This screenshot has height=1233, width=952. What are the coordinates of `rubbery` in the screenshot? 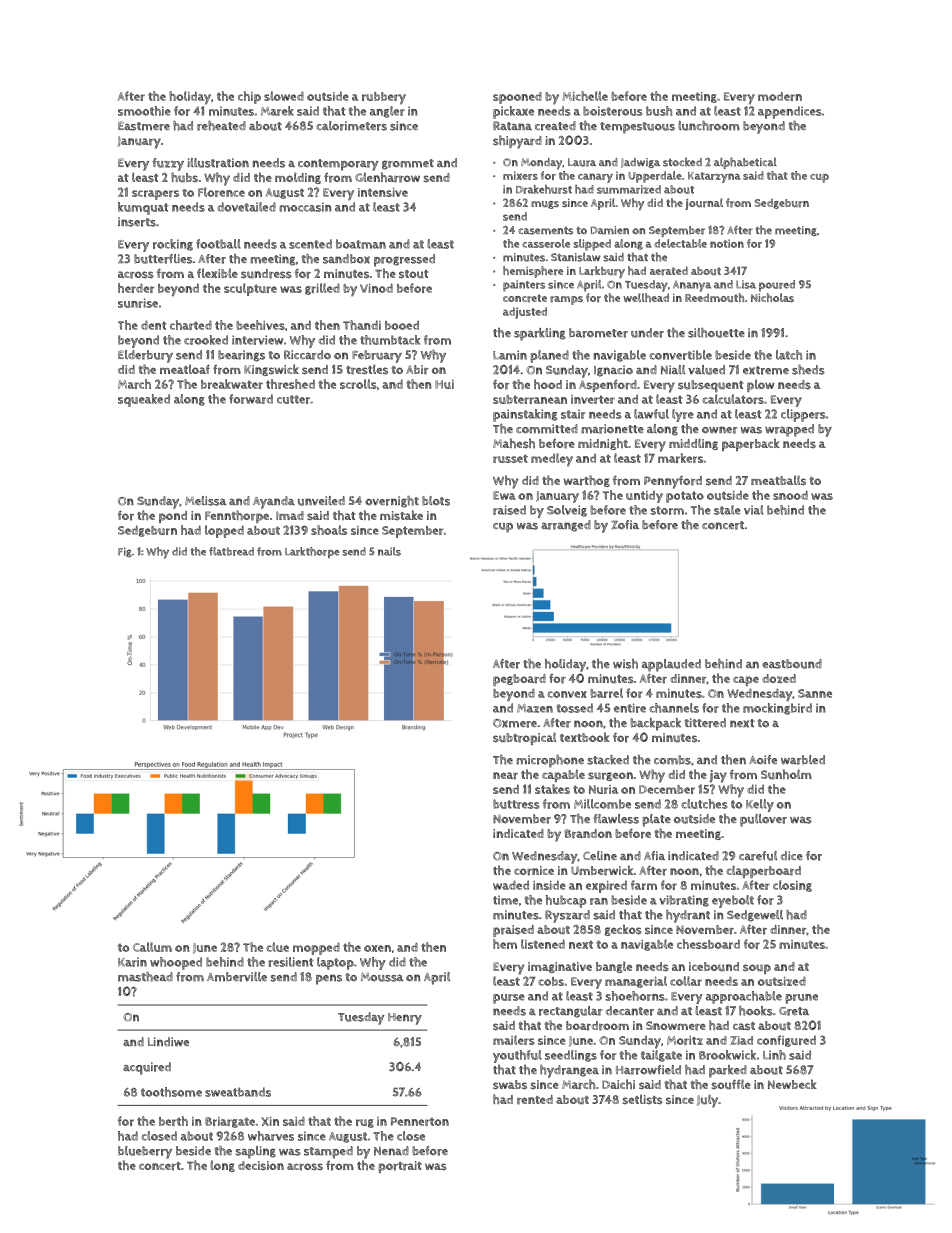 It's located at (384, 98).
